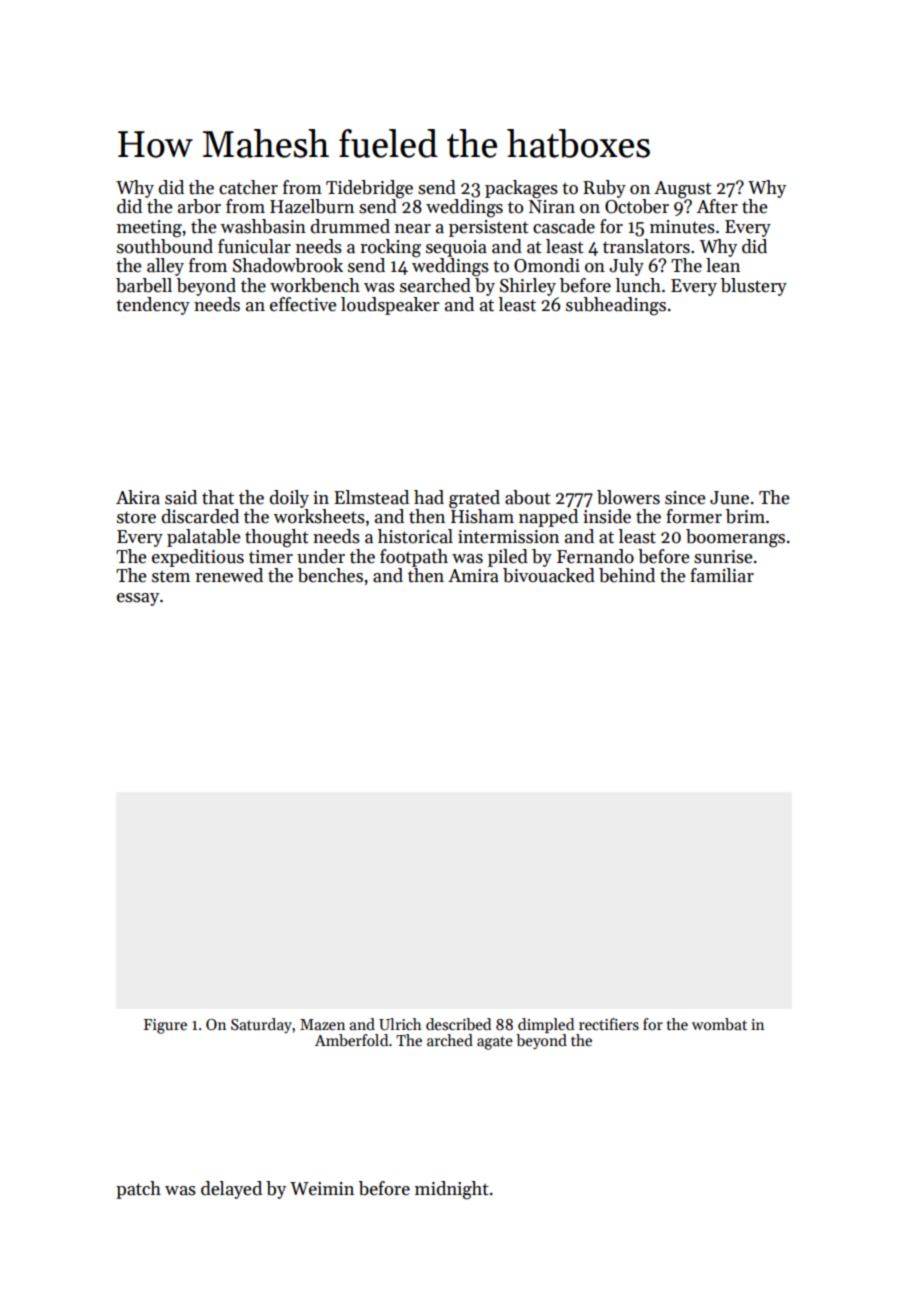 The image size is (908, 1316). Describe the element at coordinates (289, 499) in the image. I see `doily` at that location.
